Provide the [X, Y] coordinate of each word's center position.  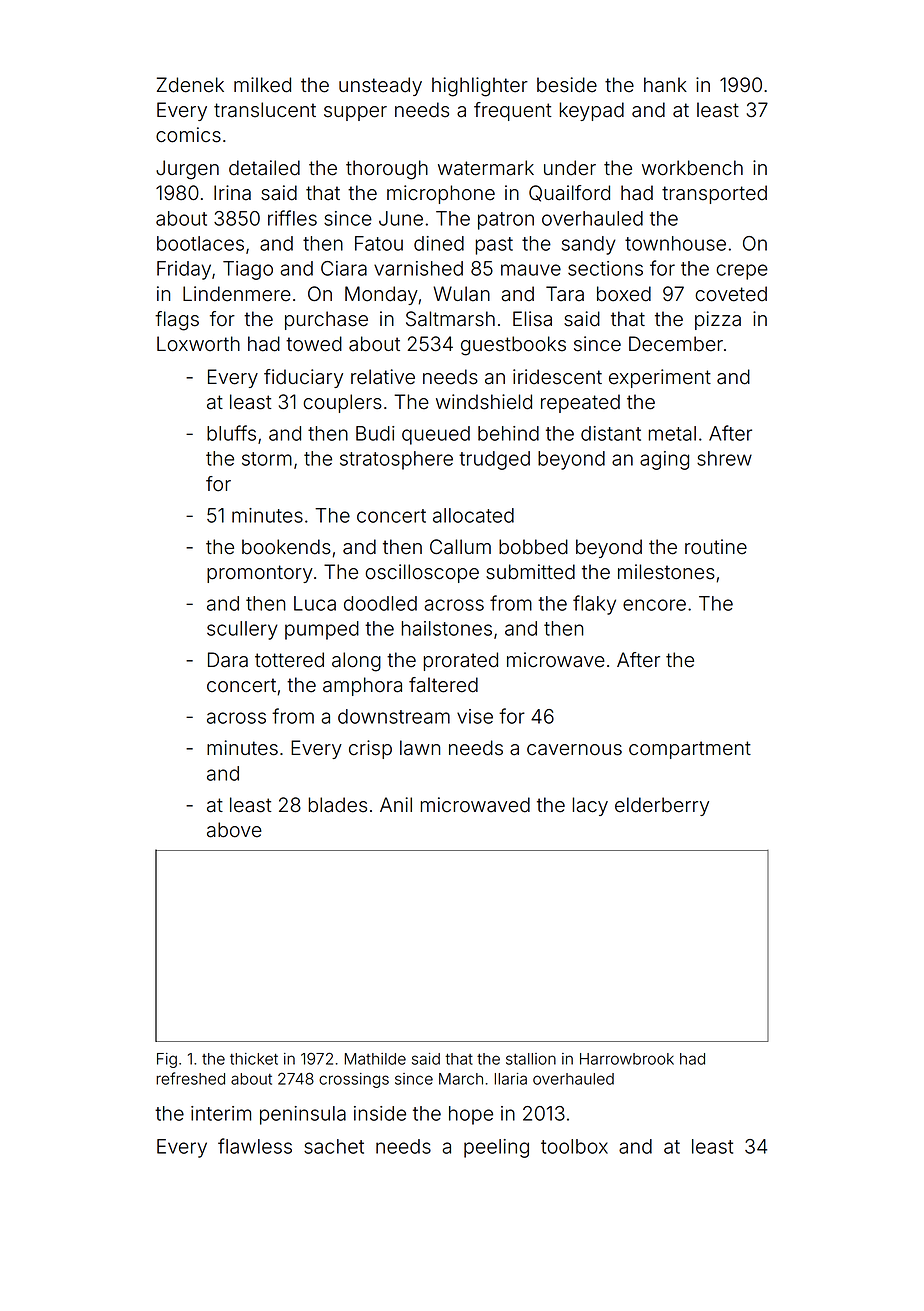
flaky [594, 605]
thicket [254, 1059]
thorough [387, 170]
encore [654, 605]
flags [177, 321]
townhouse [675, 243]
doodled [380, 603]
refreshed [190, 1078]
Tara [565, 294]
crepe [742, 272]
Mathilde [375, 1059]
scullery [242, 630]
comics [188, 135]
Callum [460, 547]
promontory [260, 574]
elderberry [662, 806]
